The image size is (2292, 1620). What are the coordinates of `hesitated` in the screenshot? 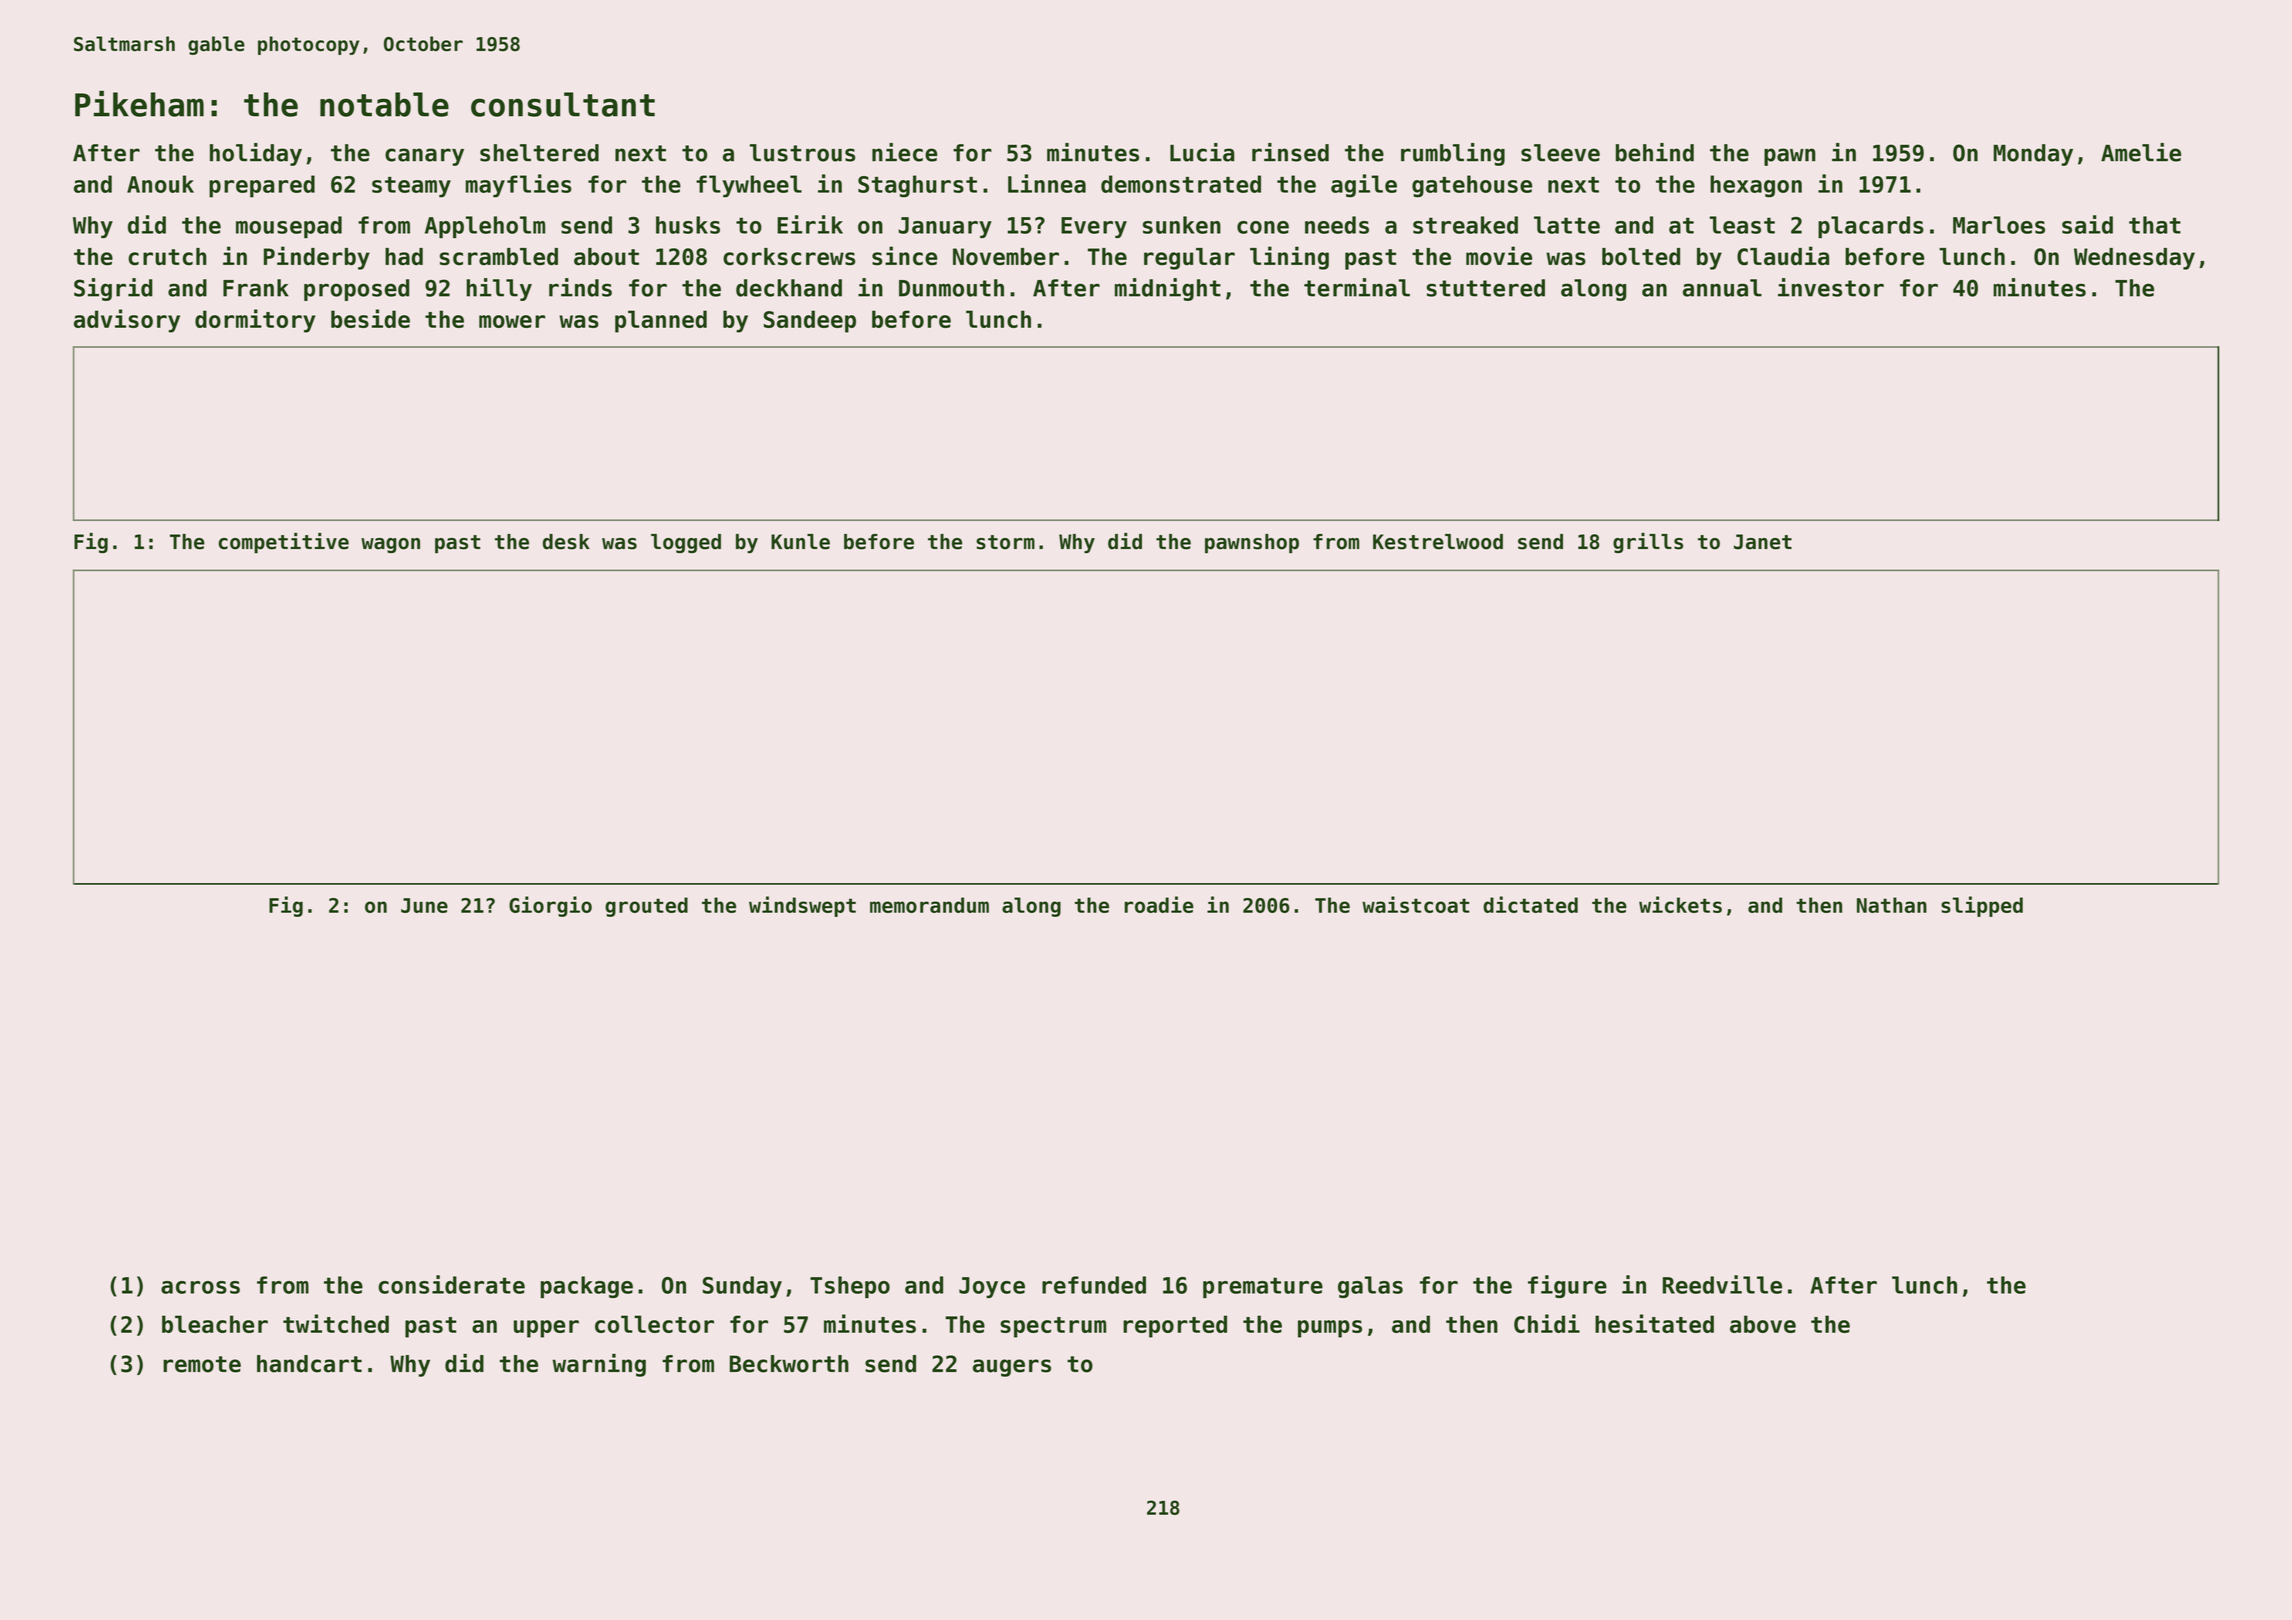 It's located at (1654, 1323).
